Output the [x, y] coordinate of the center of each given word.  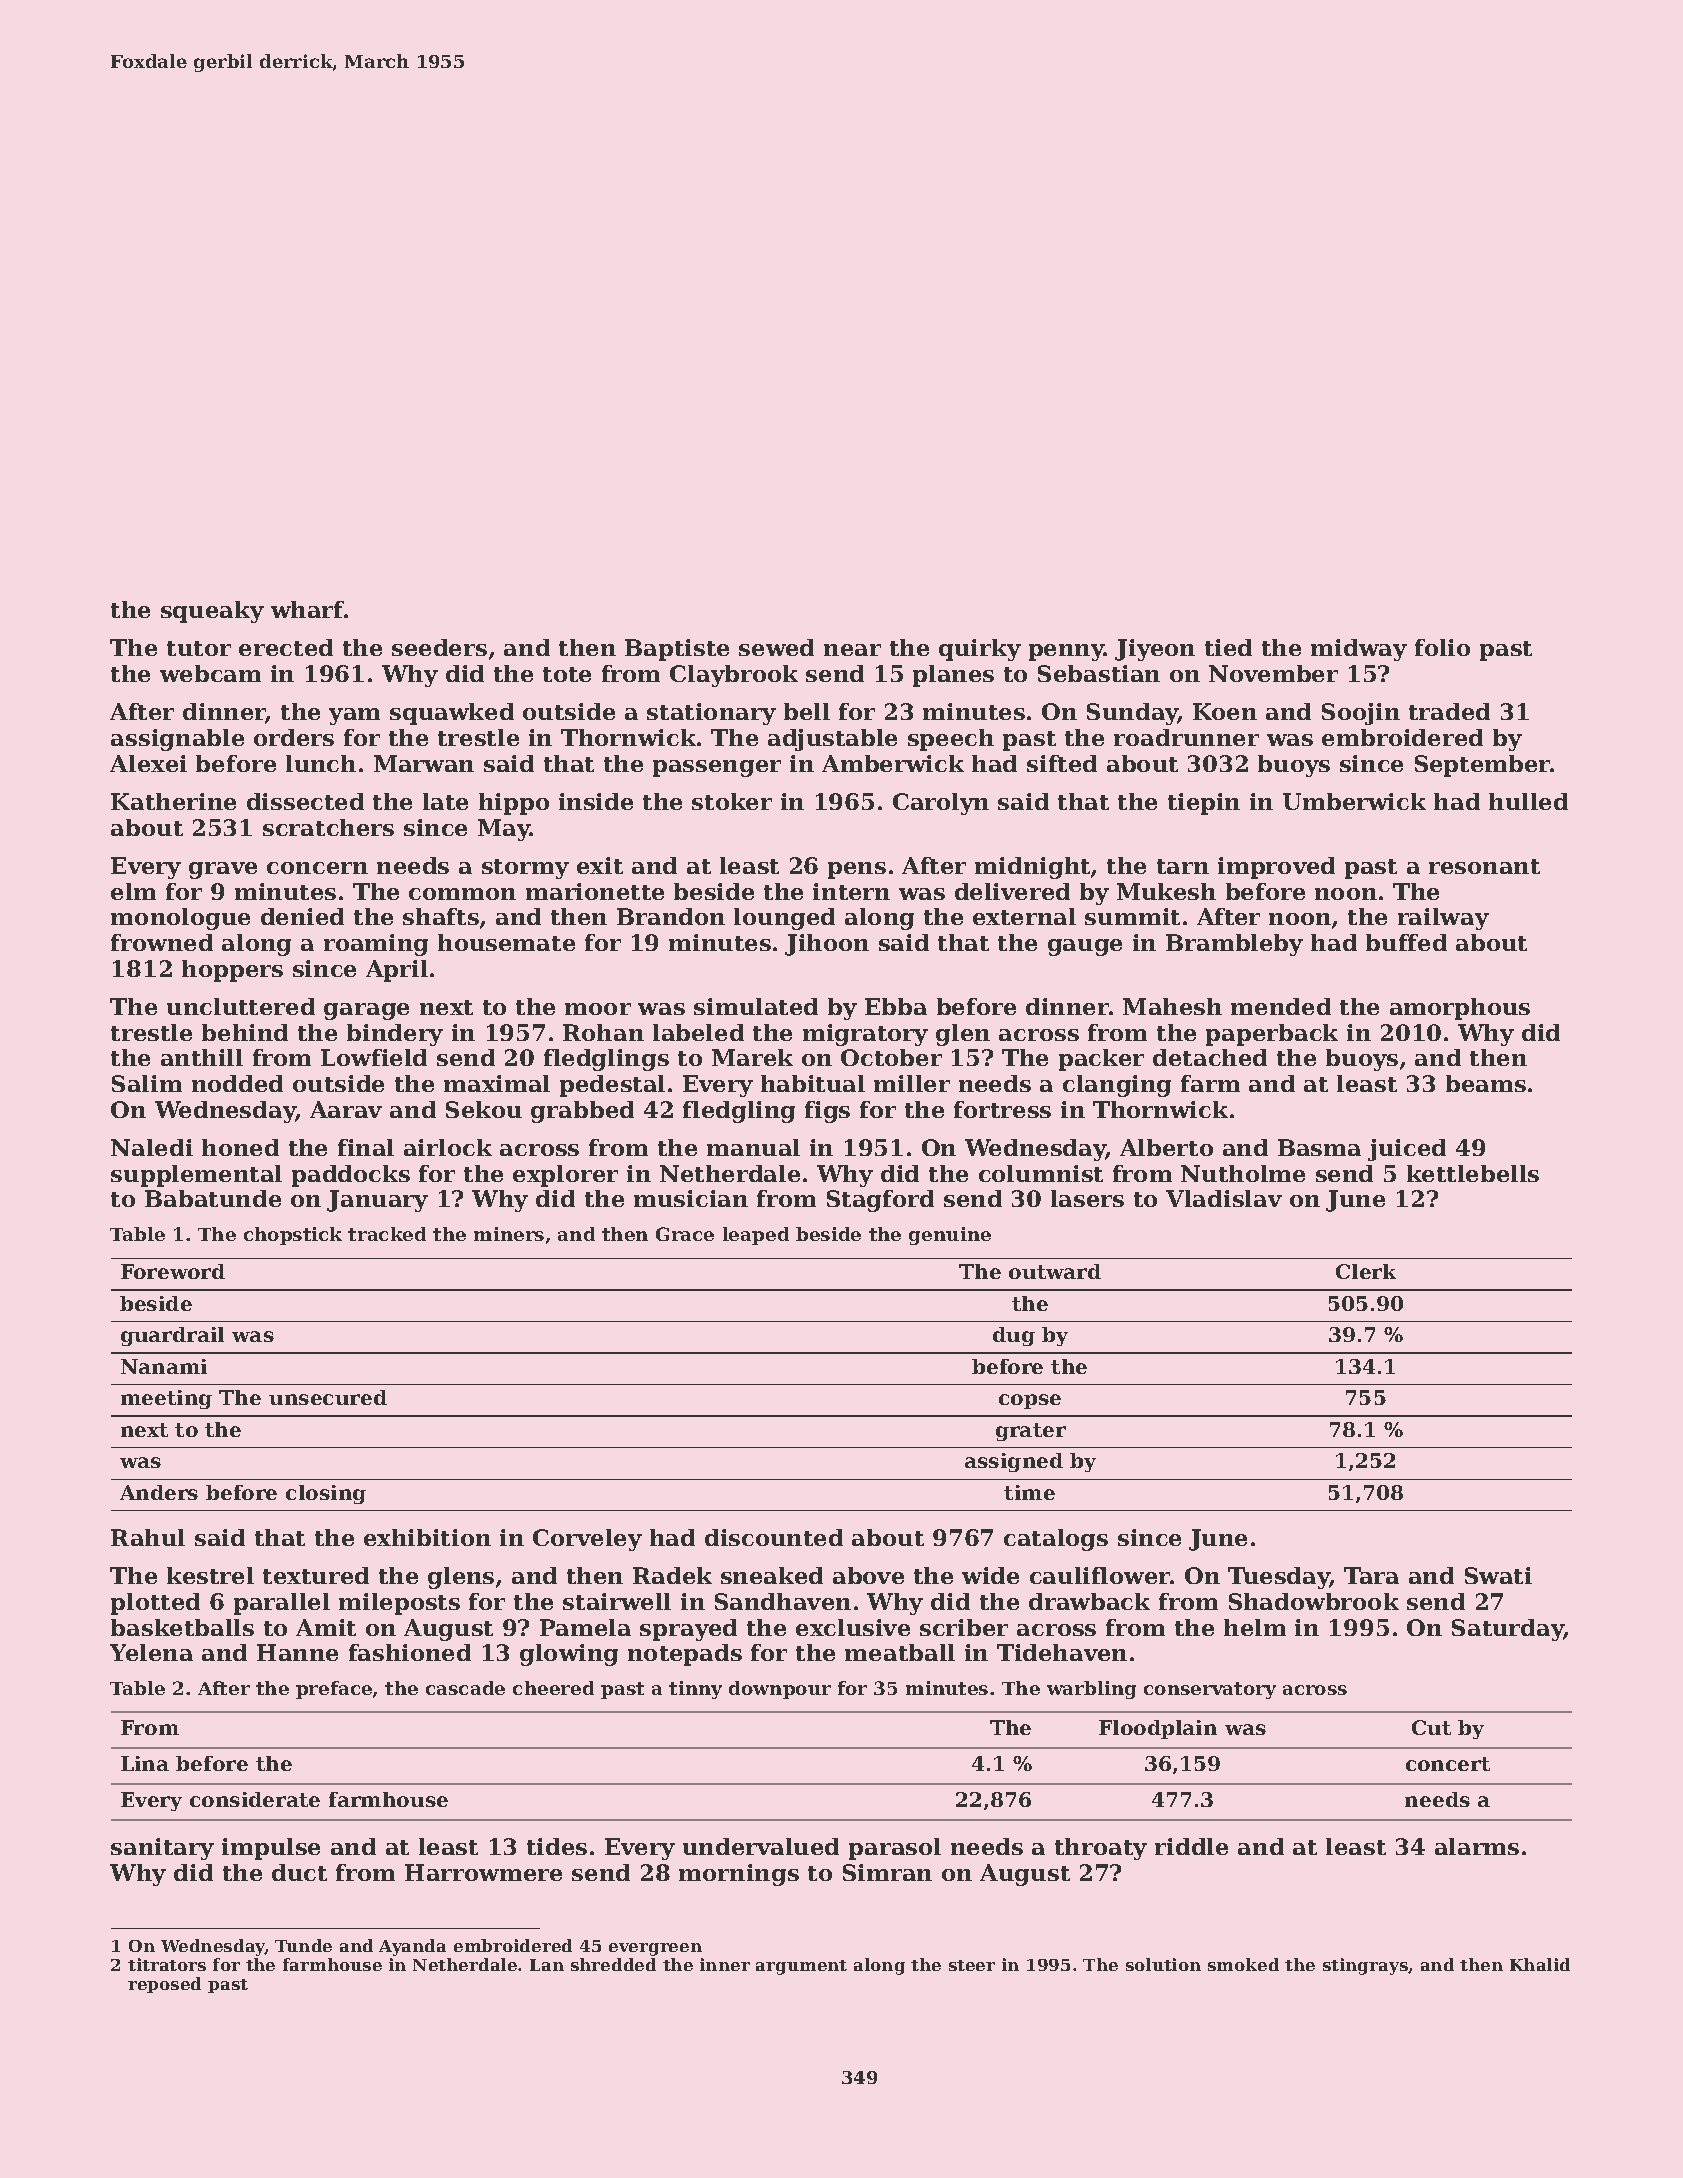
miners [509, 1234]
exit [600, 865]
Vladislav [1224, 1198]
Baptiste [677, 650]
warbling [1091, 1690]
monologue [180, 919]
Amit [326, 1627]
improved [1276, 868]
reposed [164, 1985]
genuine [950, 1236]
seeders [439, 647]
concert [1448, 1764]
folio [1442, 647]
